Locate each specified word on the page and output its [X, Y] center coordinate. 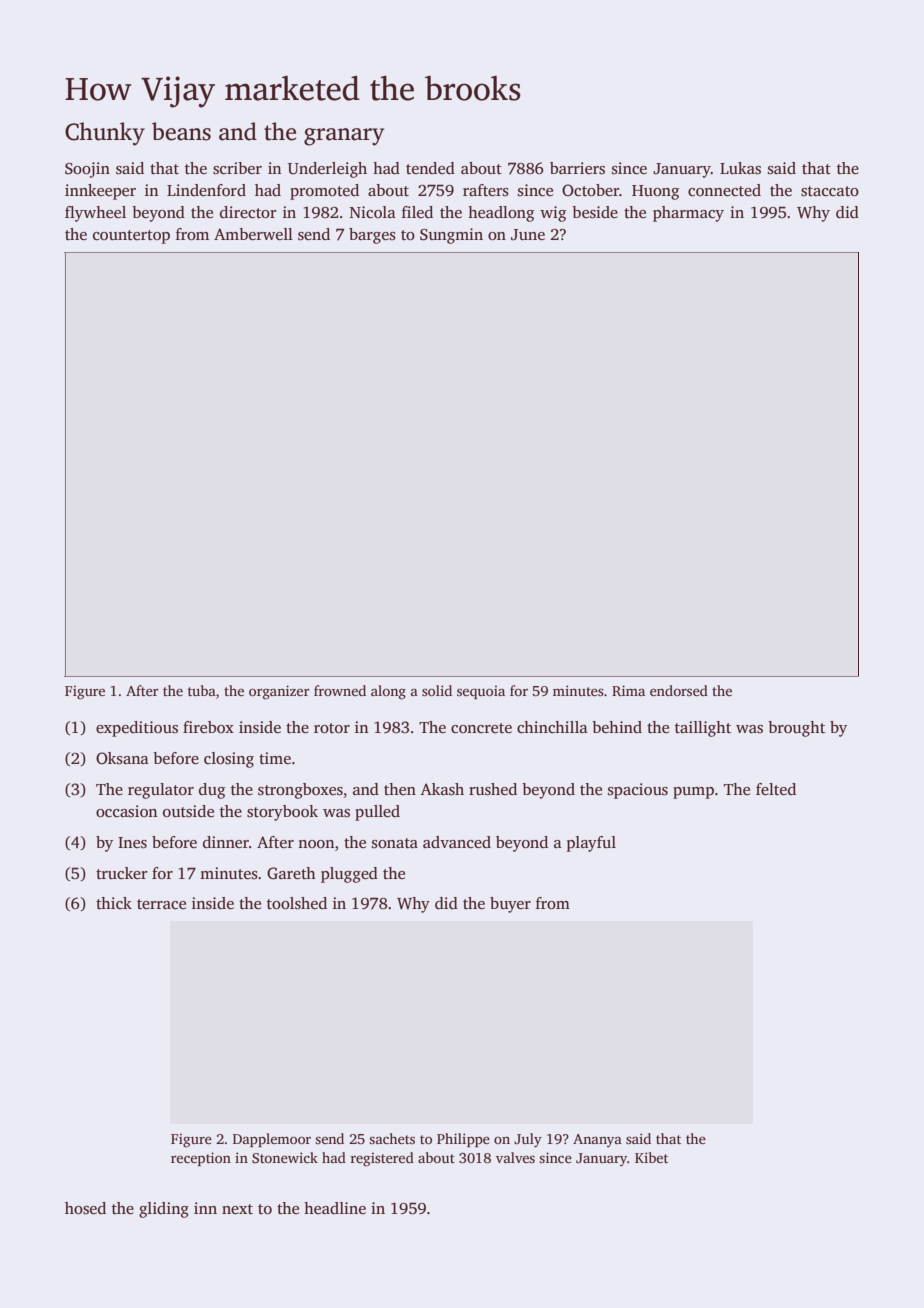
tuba [202, 690]
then [400, 789]
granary [344, 137]
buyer [510, 905]
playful [591, 844]
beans [181, 131]
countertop [131, 237]
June [528, 235]
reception [201, 1159]
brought [796, 729]
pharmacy [688, 214]
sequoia [481, 692]
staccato [830, 191]
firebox [208, 727]
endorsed [679, 690]
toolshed [297, 903]
